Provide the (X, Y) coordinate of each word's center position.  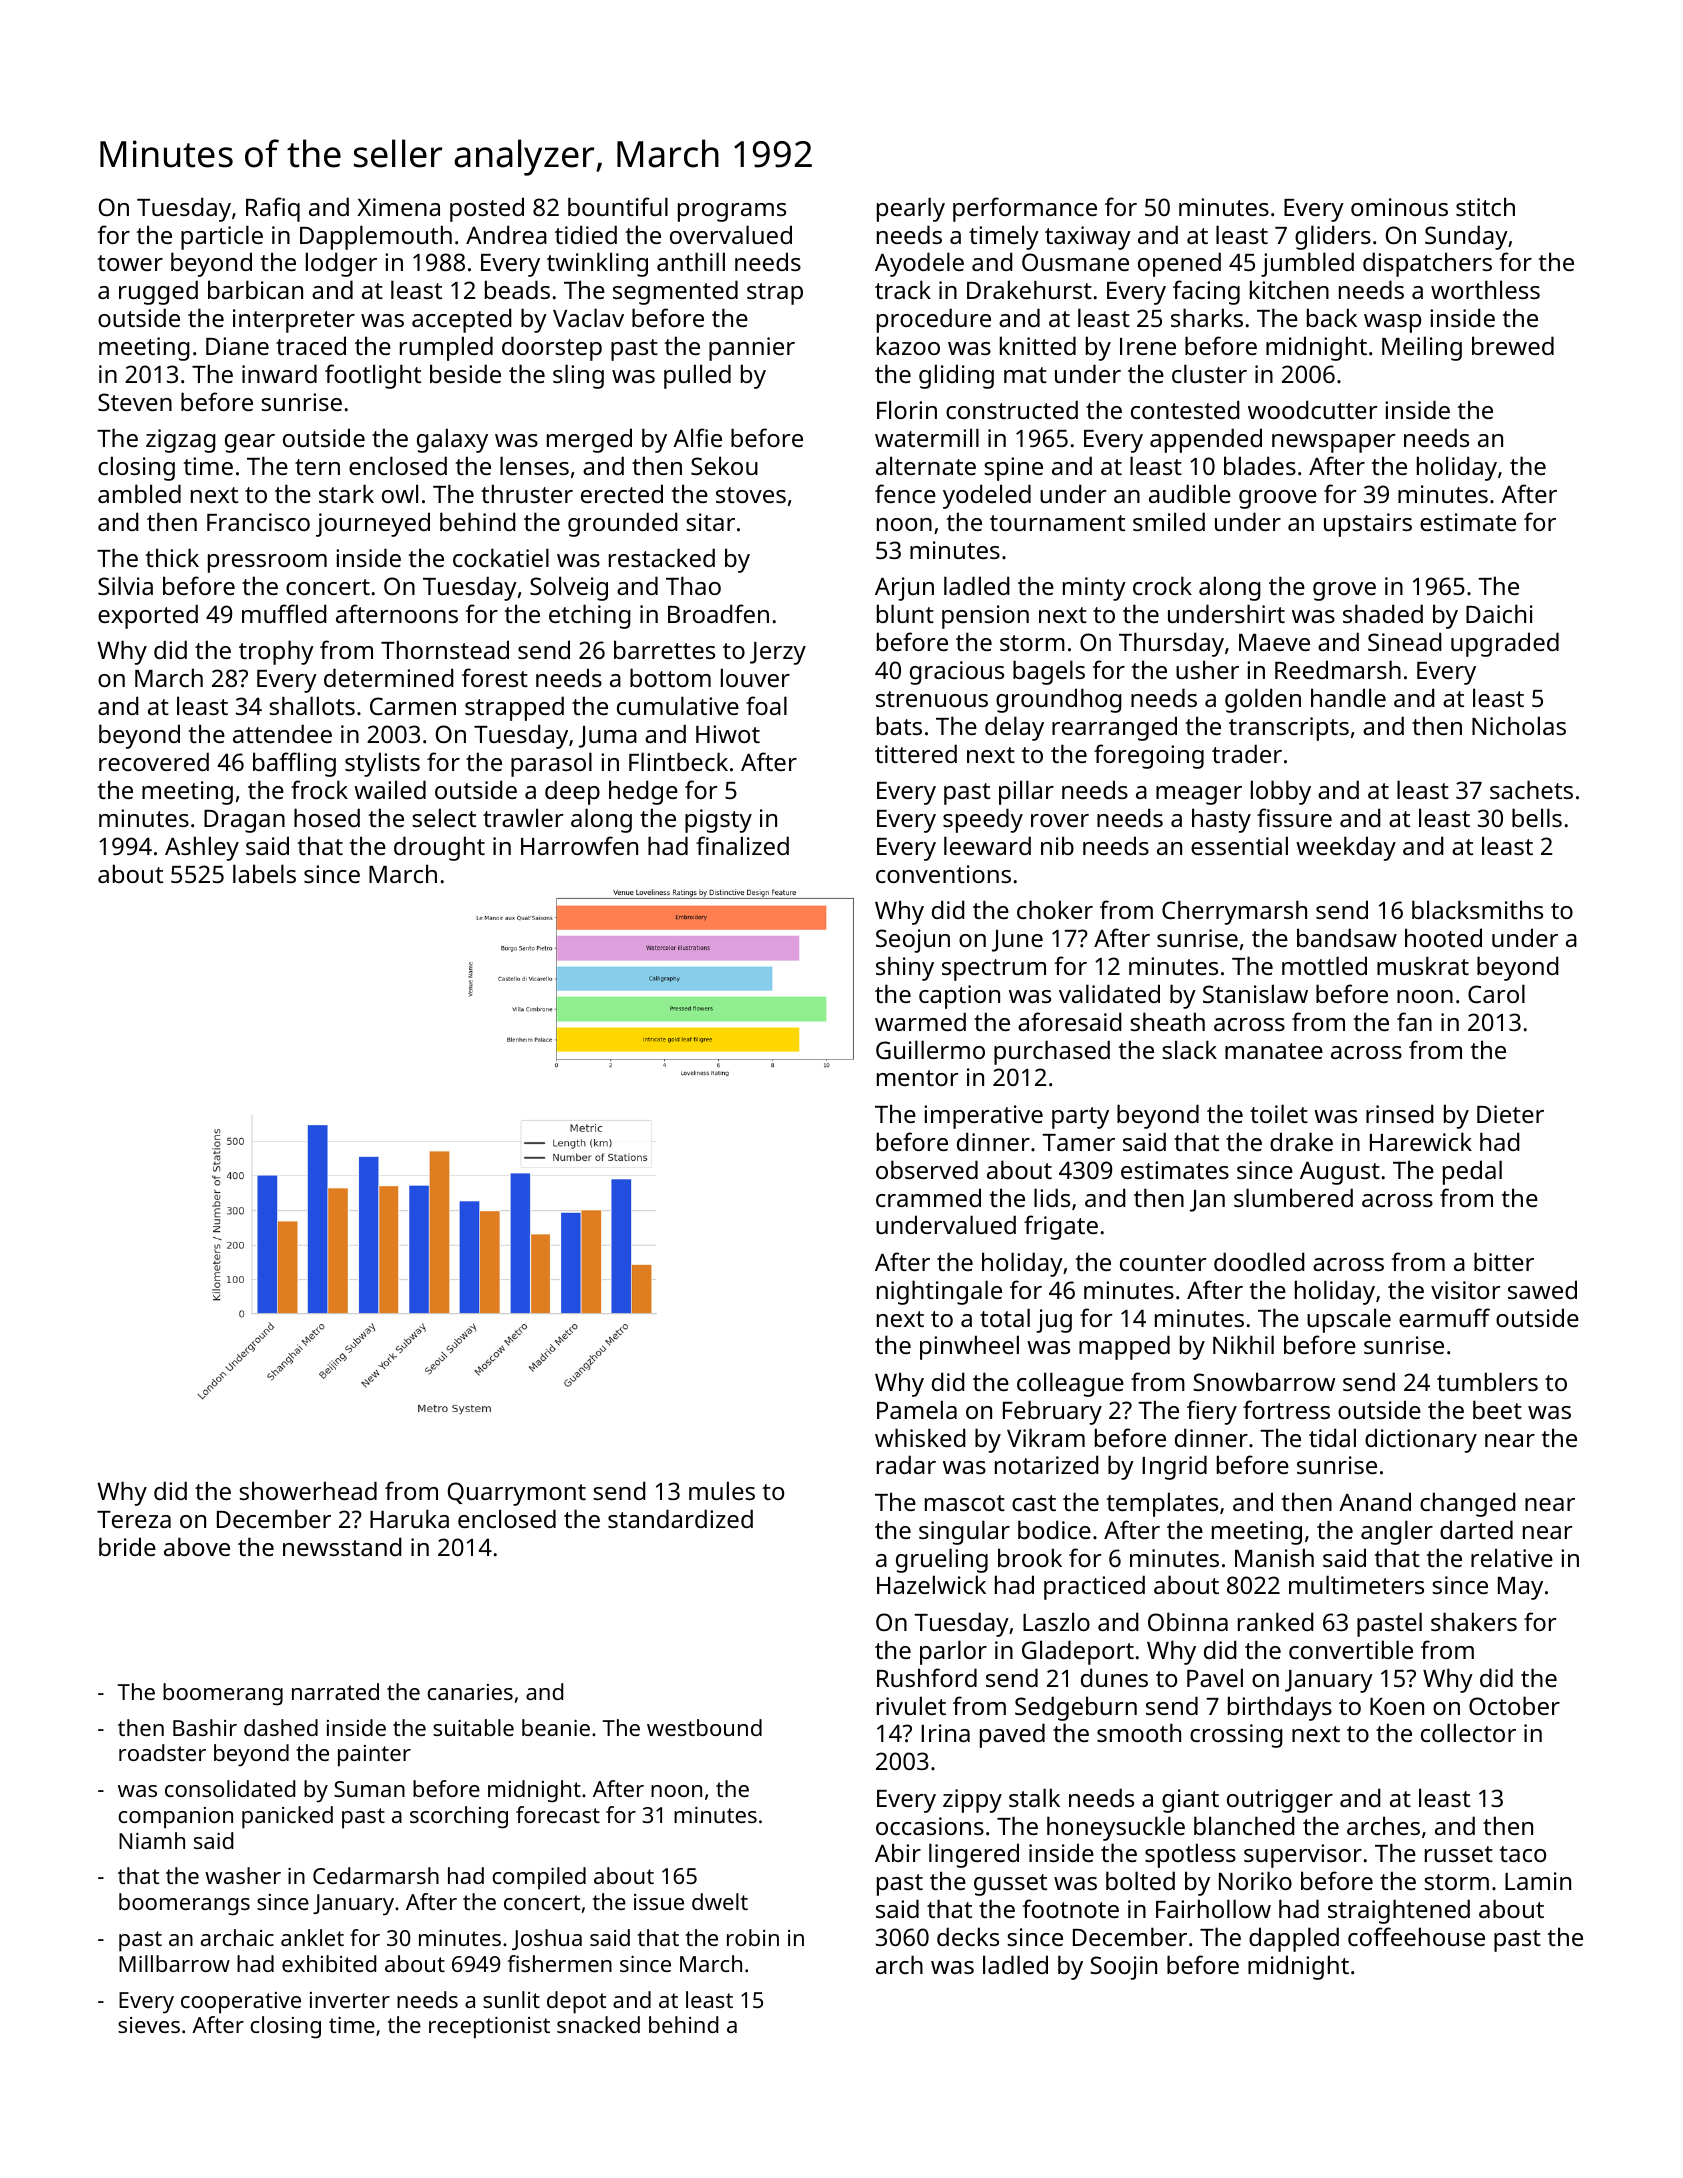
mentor (918, 1078)
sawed (1542, 1289)
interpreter (294, 321)
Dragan (244, 821)
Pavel (1215, 1677)
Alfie (697, 437)
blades (1260, 465)
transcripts (1289, 729)
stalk (1034, 1797)
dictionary (1421, 1440)
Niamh (152, 1840)
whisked (920, 1437)
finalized (742, 845)
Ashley (202, 848)
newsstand (342, 1546)
